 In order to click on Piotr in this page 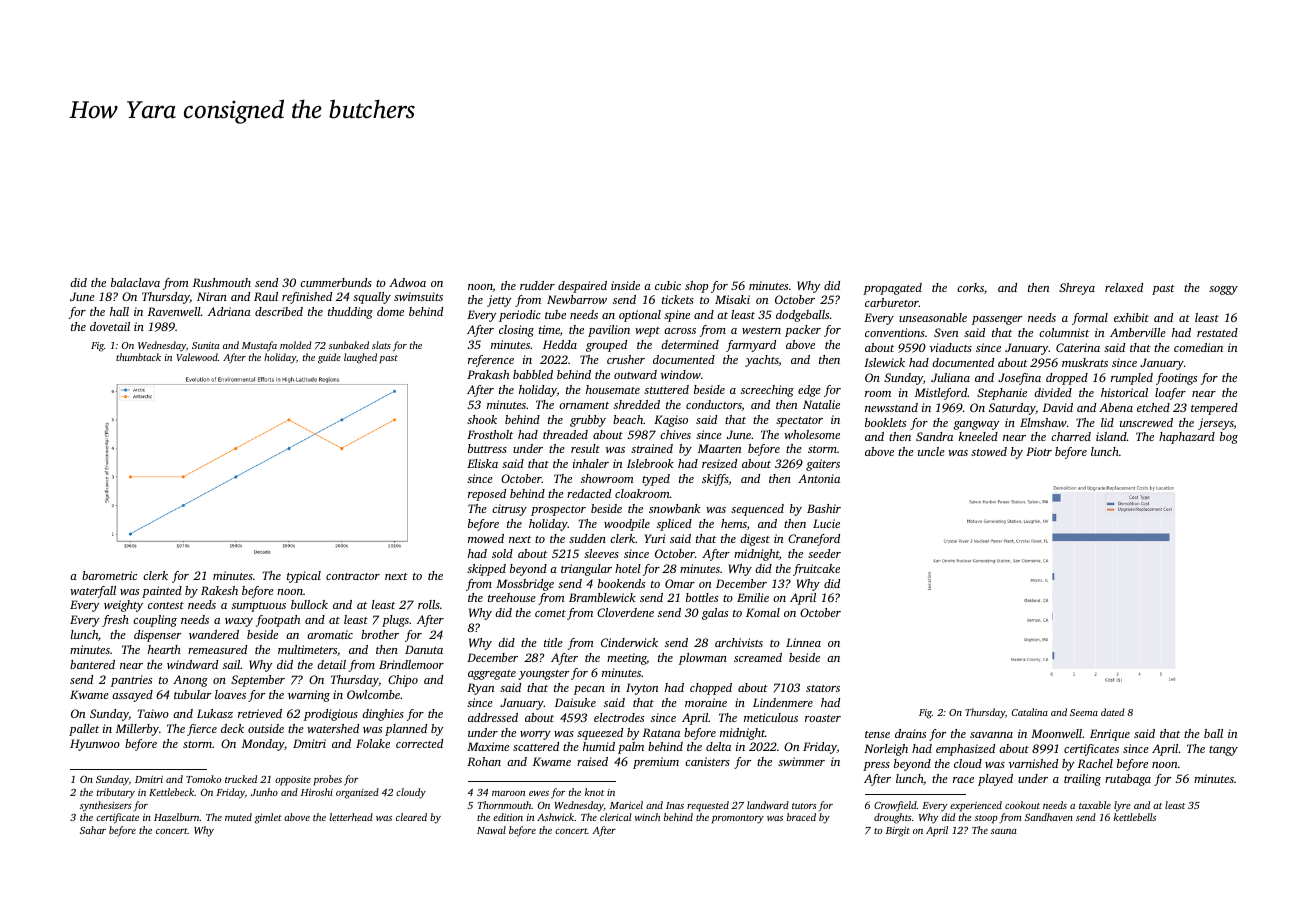, I will do `click(1039, 451)`.
